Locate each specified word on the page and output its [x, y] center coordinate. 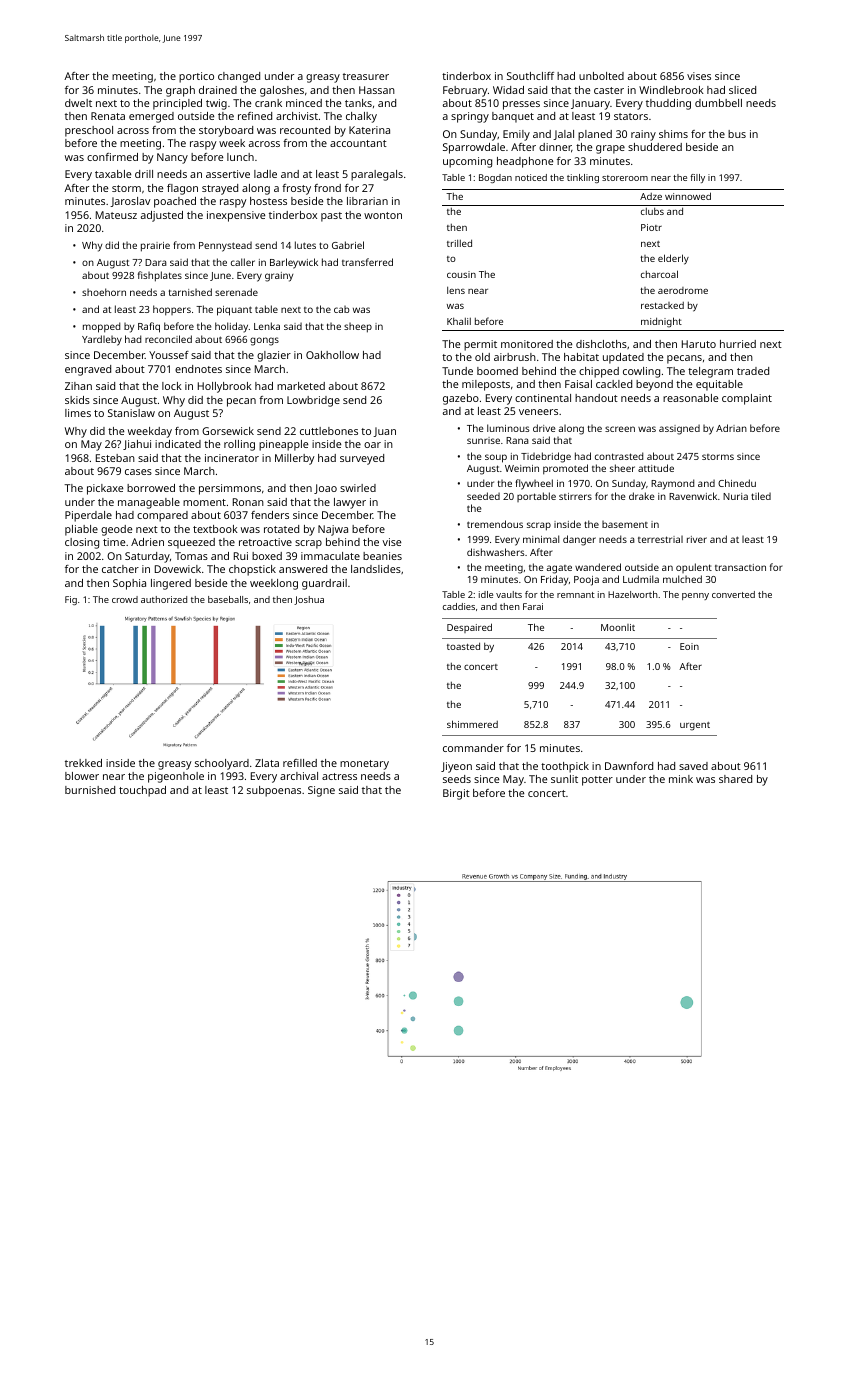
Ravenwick [693, 496]
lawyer [350, 503]
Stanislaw [131, 413]
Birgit [456, 794]
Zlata [267, 763]
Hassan [377, 90]
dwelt [78, 103]
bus [737, 134]
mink [681, 779]
